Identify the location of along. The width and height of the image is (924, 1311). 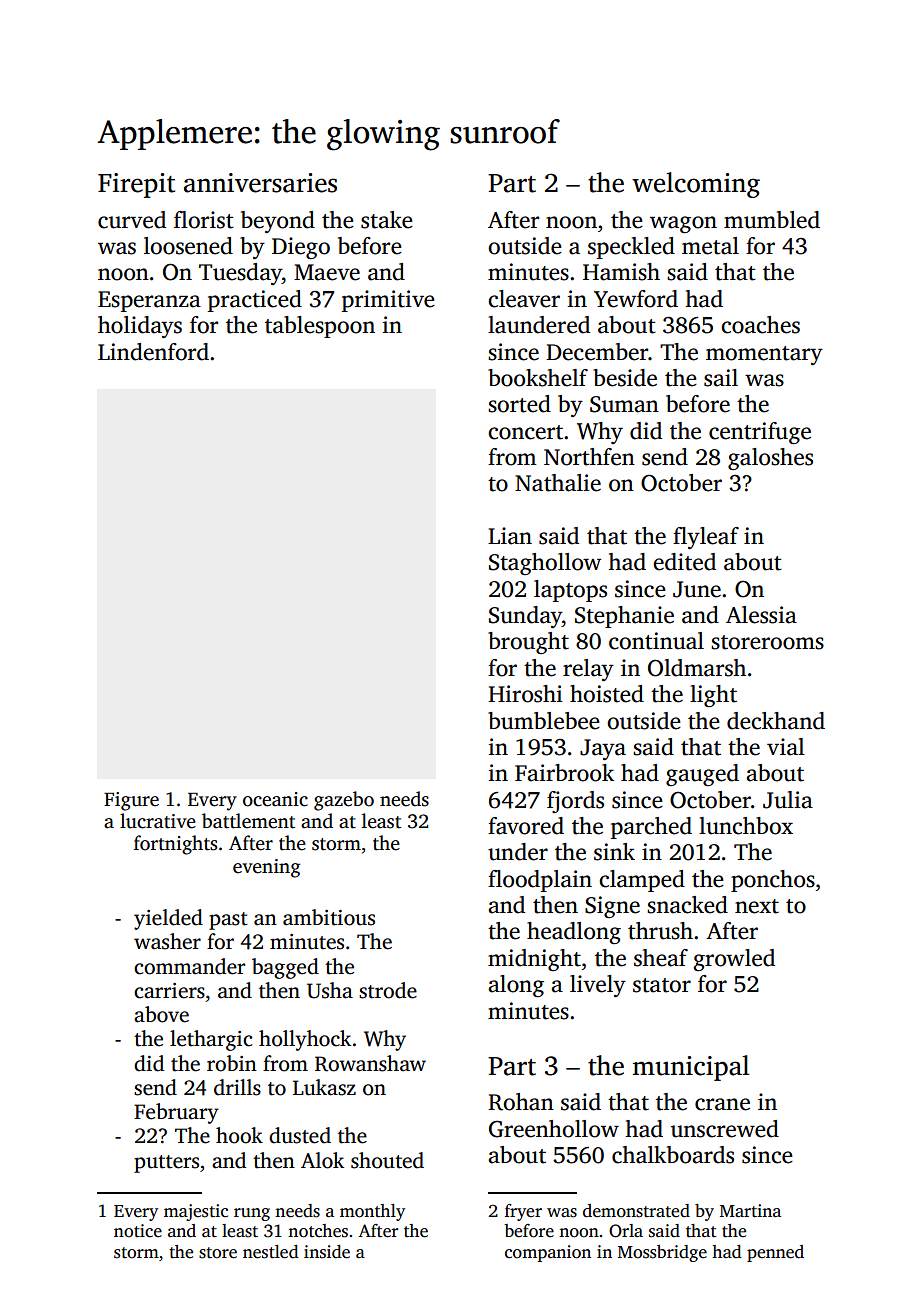
(516, 986).
